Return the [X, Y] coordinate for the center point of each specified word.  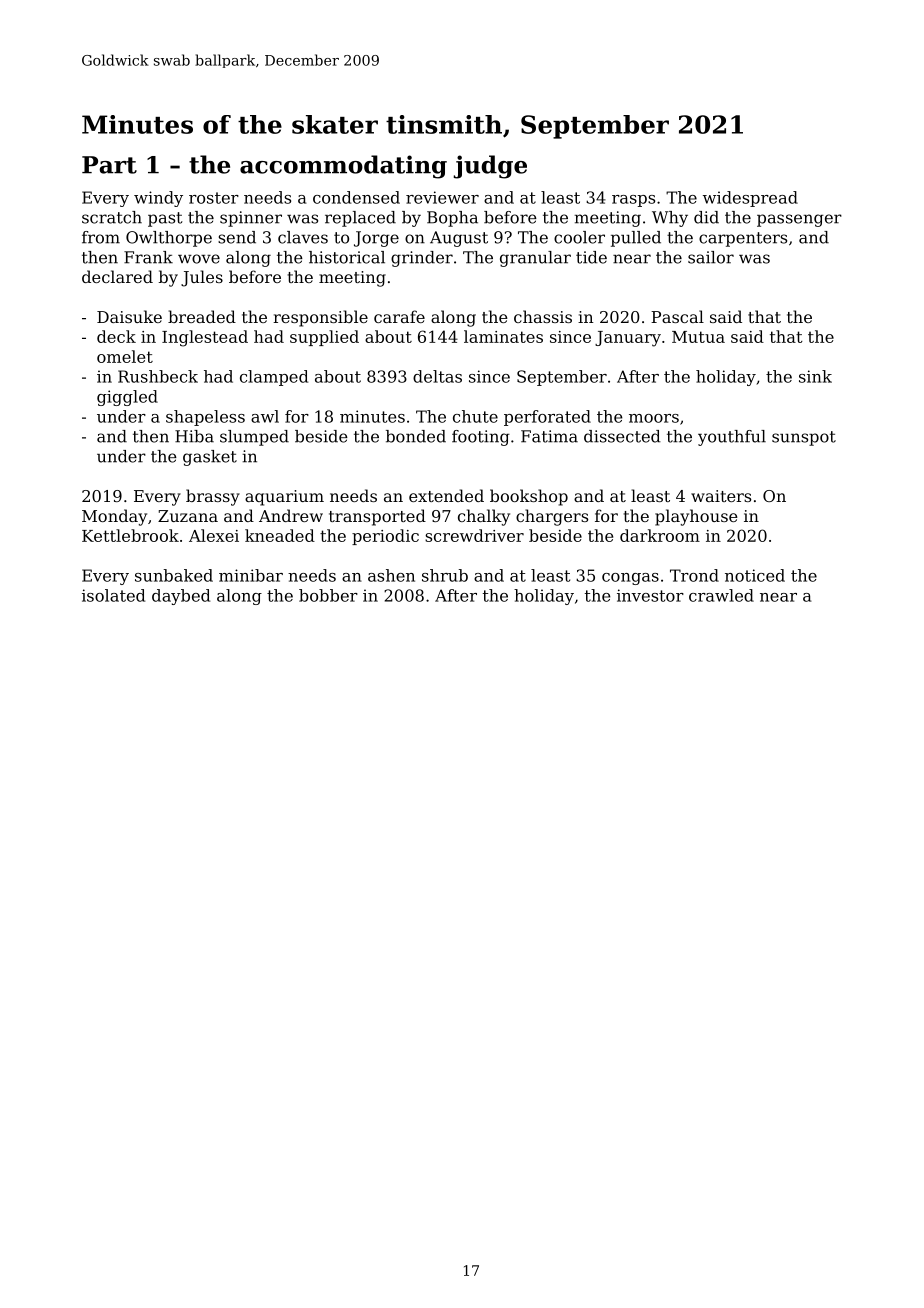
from [101, 237]
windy [158, 199]
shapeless [205, 418]
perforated [547, 418]
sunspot [804, 438]
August [459, 239]
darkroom [660, 535]
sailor [711, 257]
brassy [213, 497]
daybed [181, 597]
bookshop [529, 497]
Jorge [376, 239]
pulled [636, 239]
